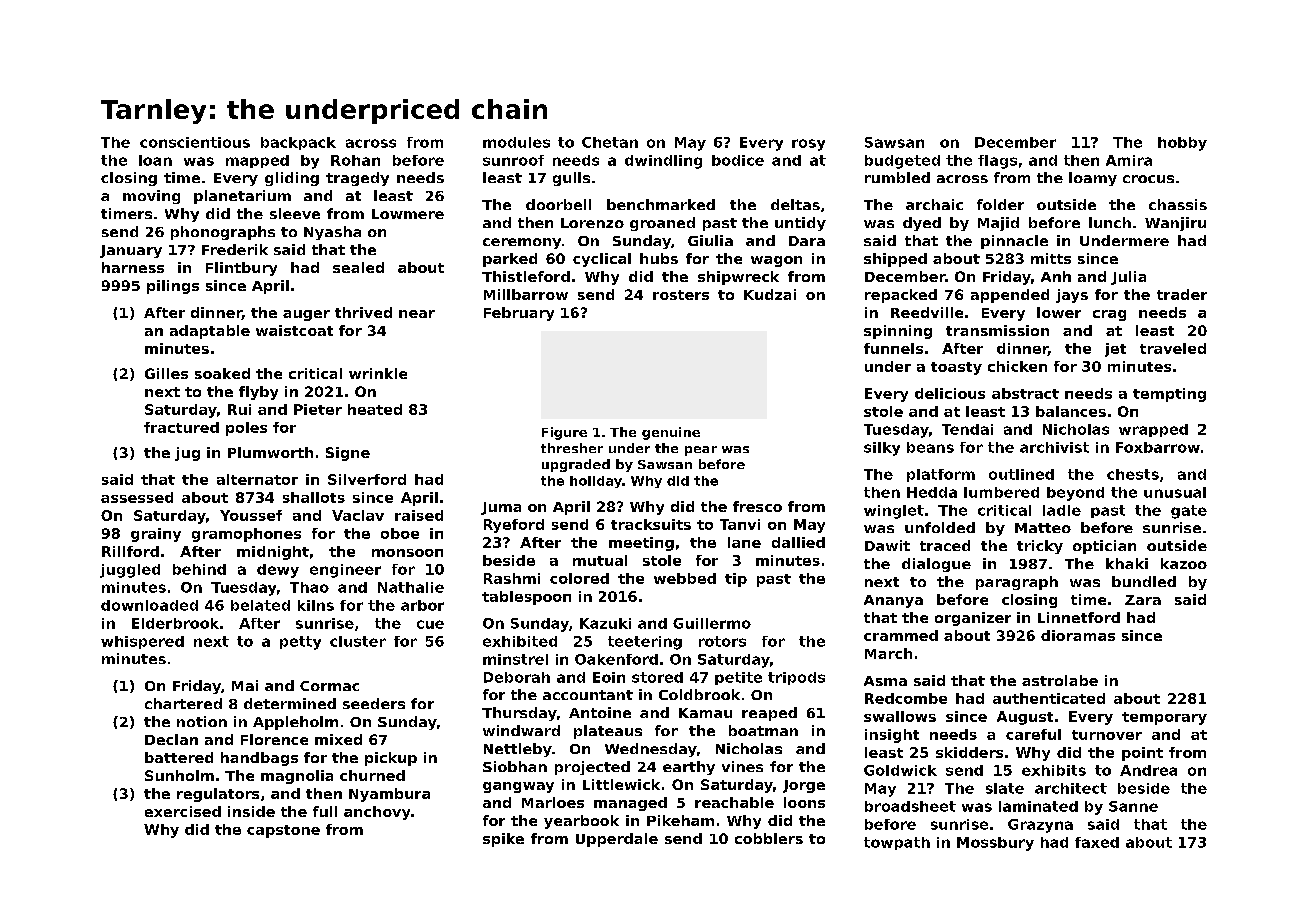 This document has width=1308, height=924. Describe the element at coordinates (1104, 547) in the document. I see `optician` at that location.
